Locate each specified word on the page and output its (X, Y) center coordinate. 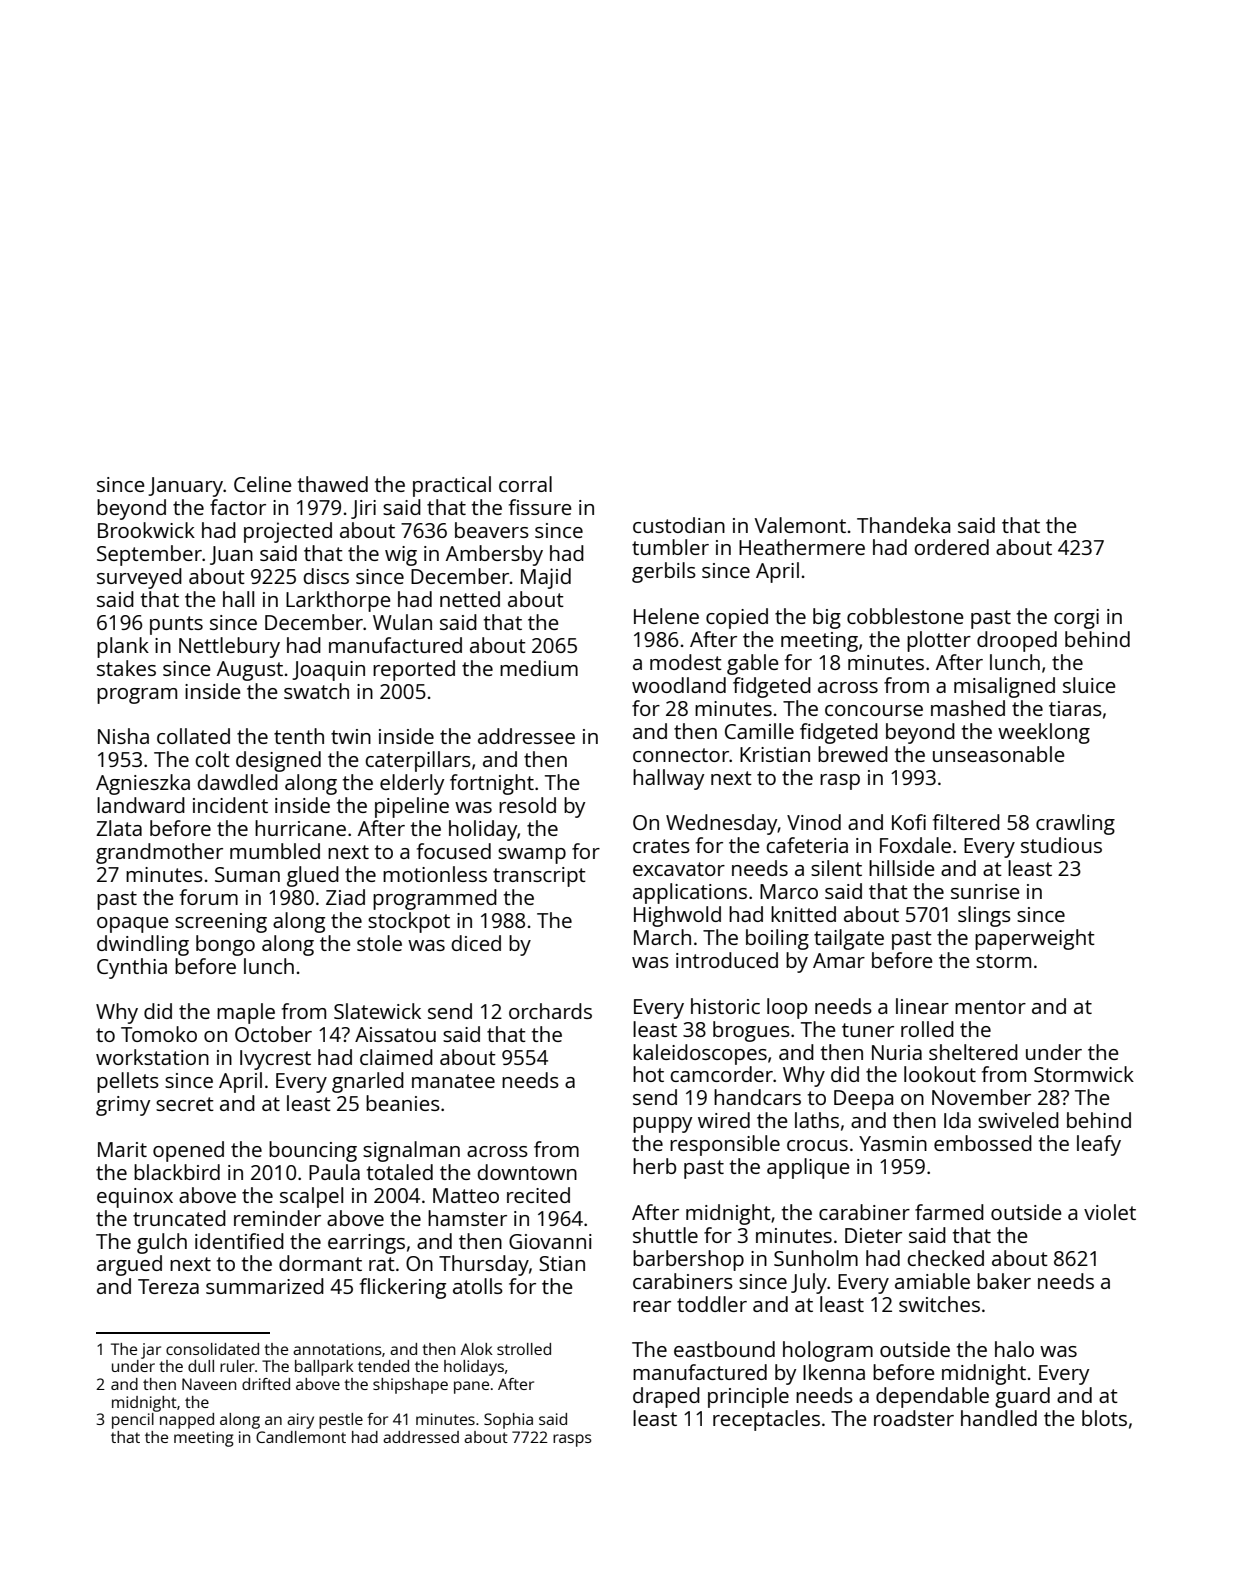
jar (151, 1351)
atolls (478, 1286)
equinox (135, 1198)
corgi (1076, 619)
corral (525, 484)
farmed (949, 1212)
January (185, 487)
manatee (453, 1081)
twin (351, 736)
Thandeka (903, 525)
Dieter (873, 1235)
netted (470, 599)
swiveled (1018, 1120)
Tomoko (159, 1034)
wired (724, 1120)
